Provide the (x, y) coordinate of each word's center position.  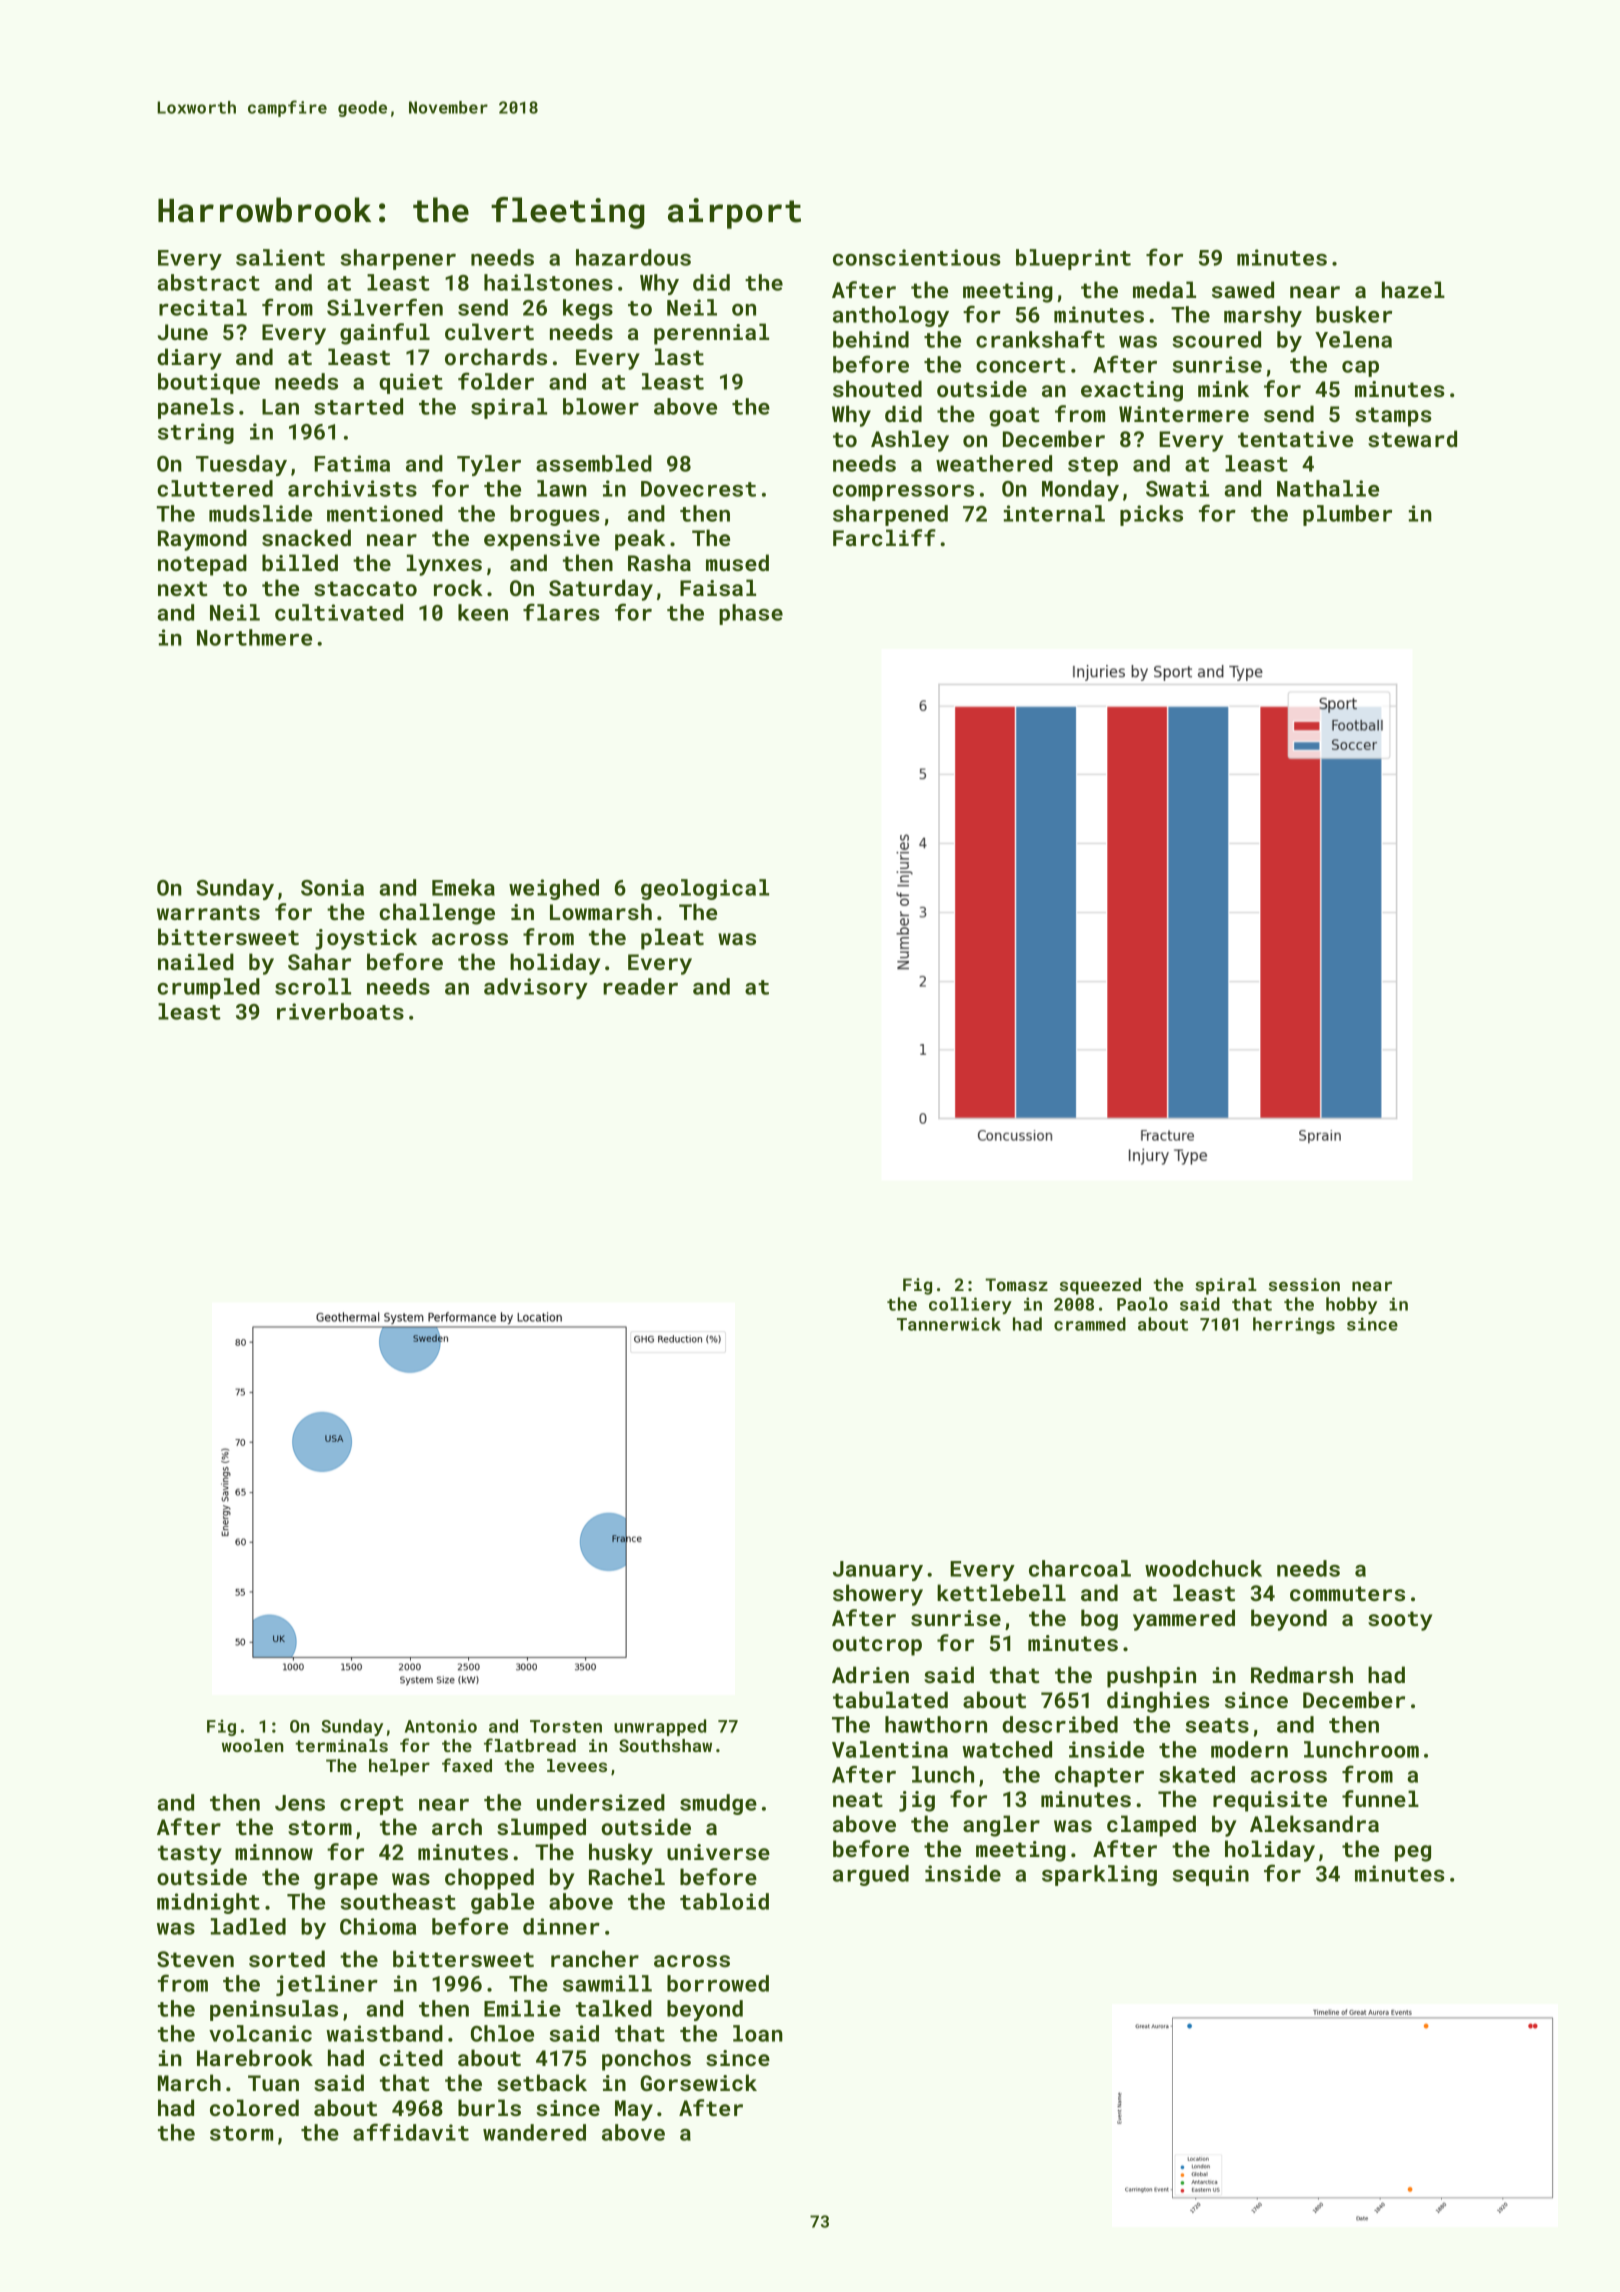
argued (871, 1875)
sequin (1210, 1875)
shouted (877, 388)
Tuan (273, 2083)
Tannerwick (949, 1324)
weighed (554, 889)
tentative (1295, 439)
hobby (1351, 1305)
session (1304, 1284)
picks (1151, 515)
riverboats (340, 1011)
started (358, 406)
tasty (190, 1855)
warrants (208, 912)
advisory (536, 988)
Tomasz (1016, 1284)
